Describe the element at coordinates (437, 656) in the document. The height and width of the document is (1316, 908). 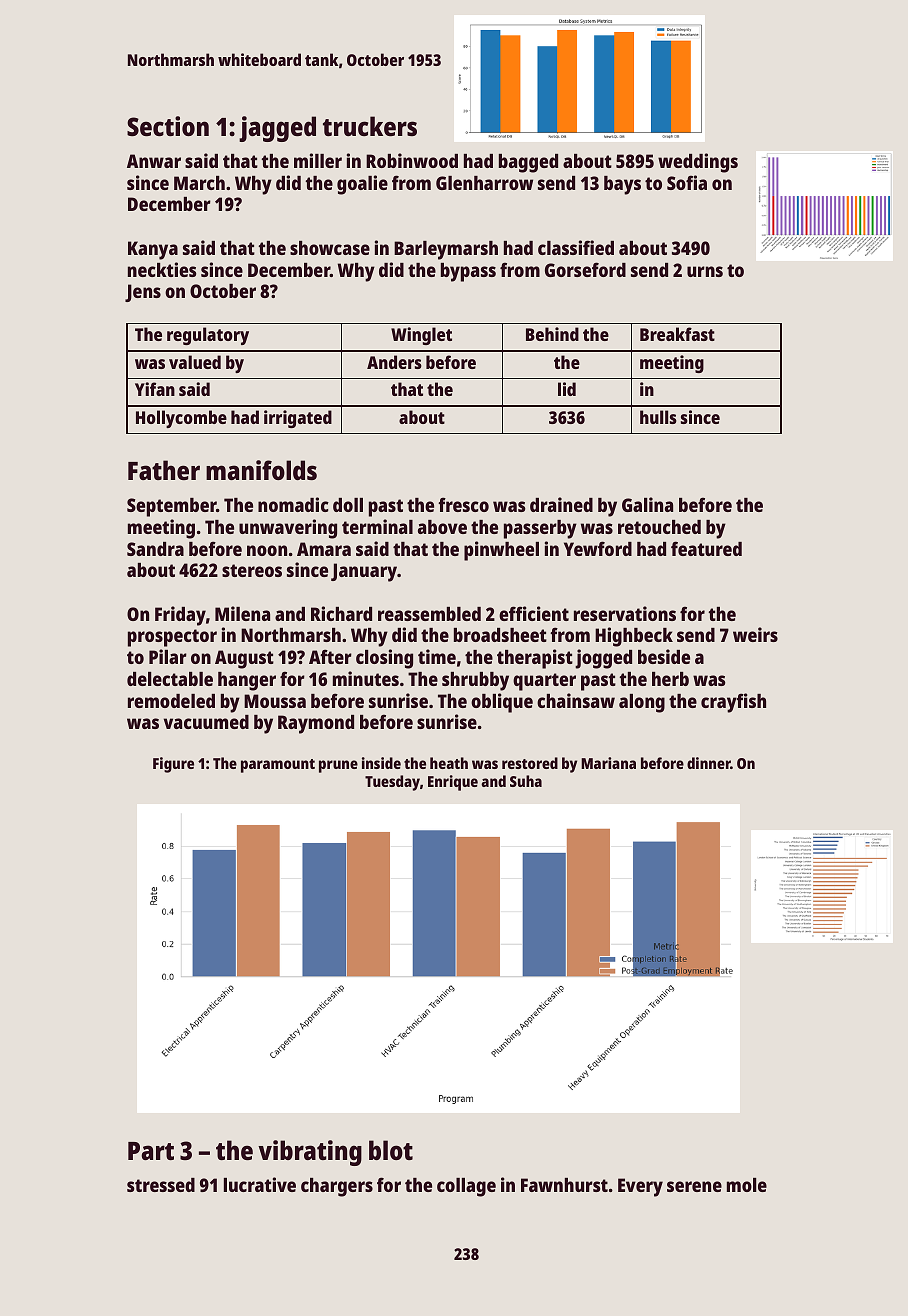
I see `time` at that location.
